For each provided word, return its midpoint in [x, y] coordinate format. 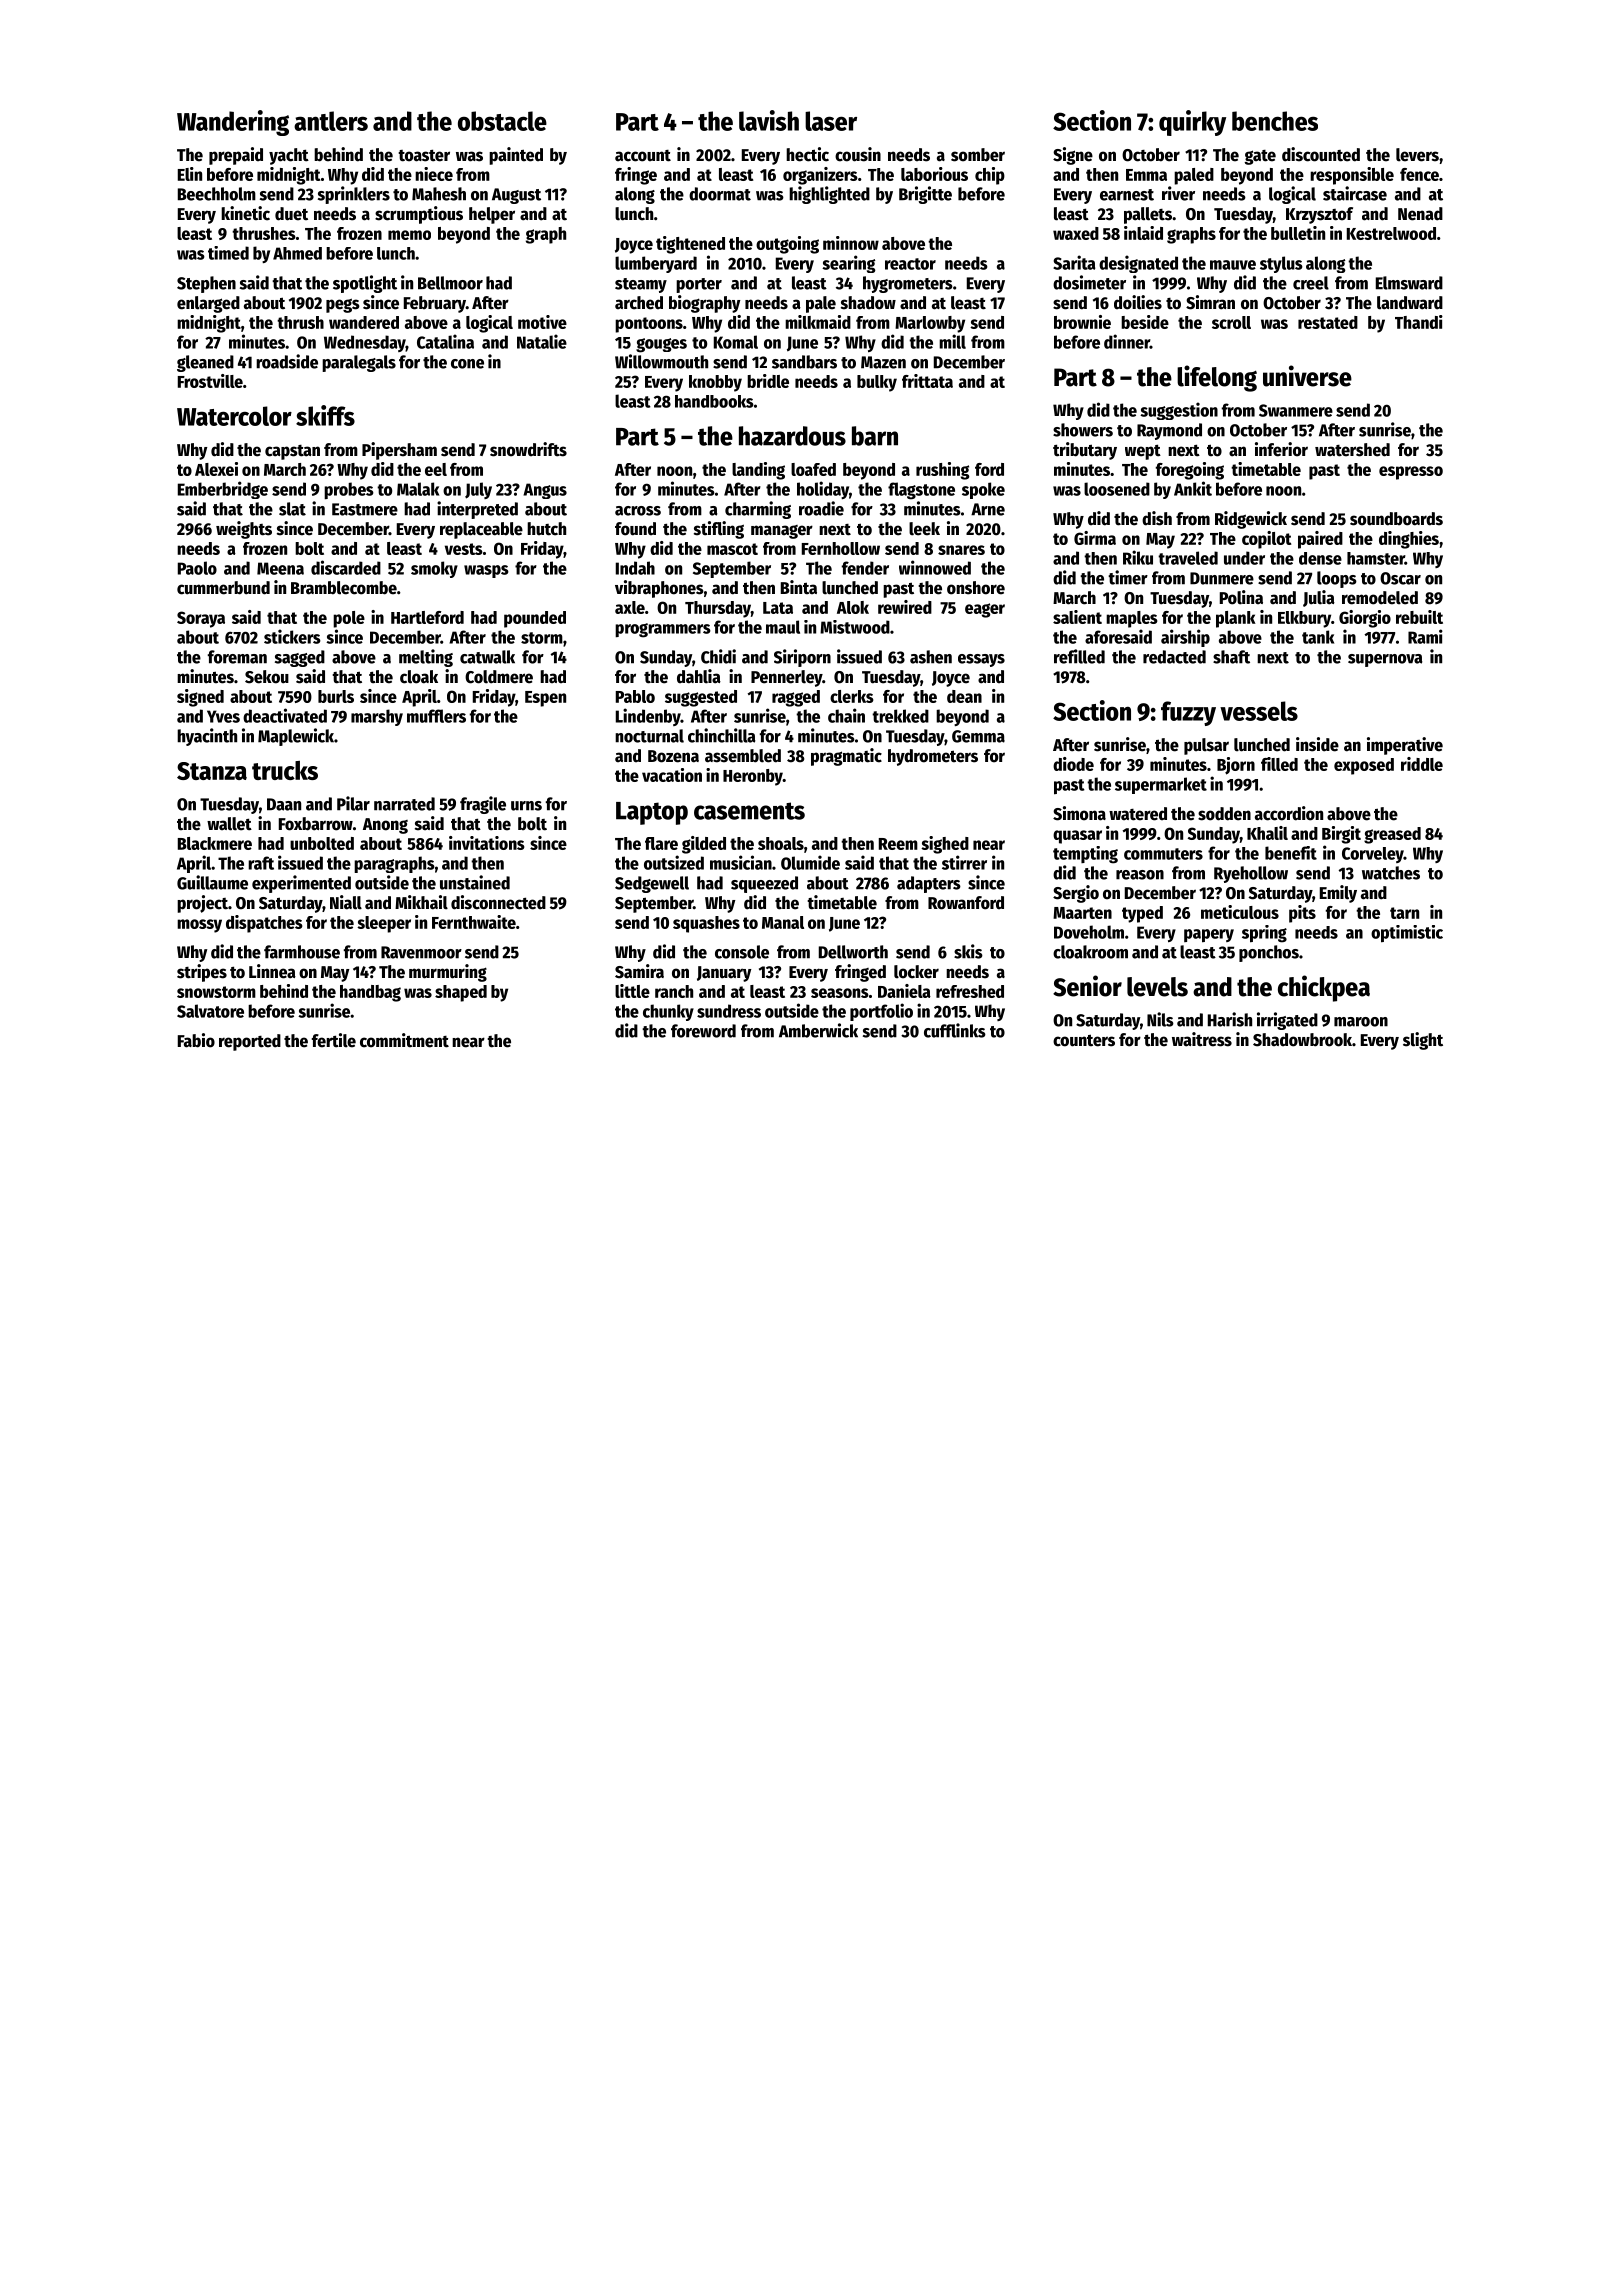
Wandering [233, 123]
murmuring [448, 973]
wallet [229, 824]
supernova [1385, 660]
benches [1275, 121]
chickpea [1324, 988]
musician [741, 862]
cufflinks [955, 1030]
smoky [434, 569]
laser [831, 121]
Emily [1338, 894]
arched [639, 303]
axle [630, 607]
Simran [1210, 302]
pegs [343, 305]
